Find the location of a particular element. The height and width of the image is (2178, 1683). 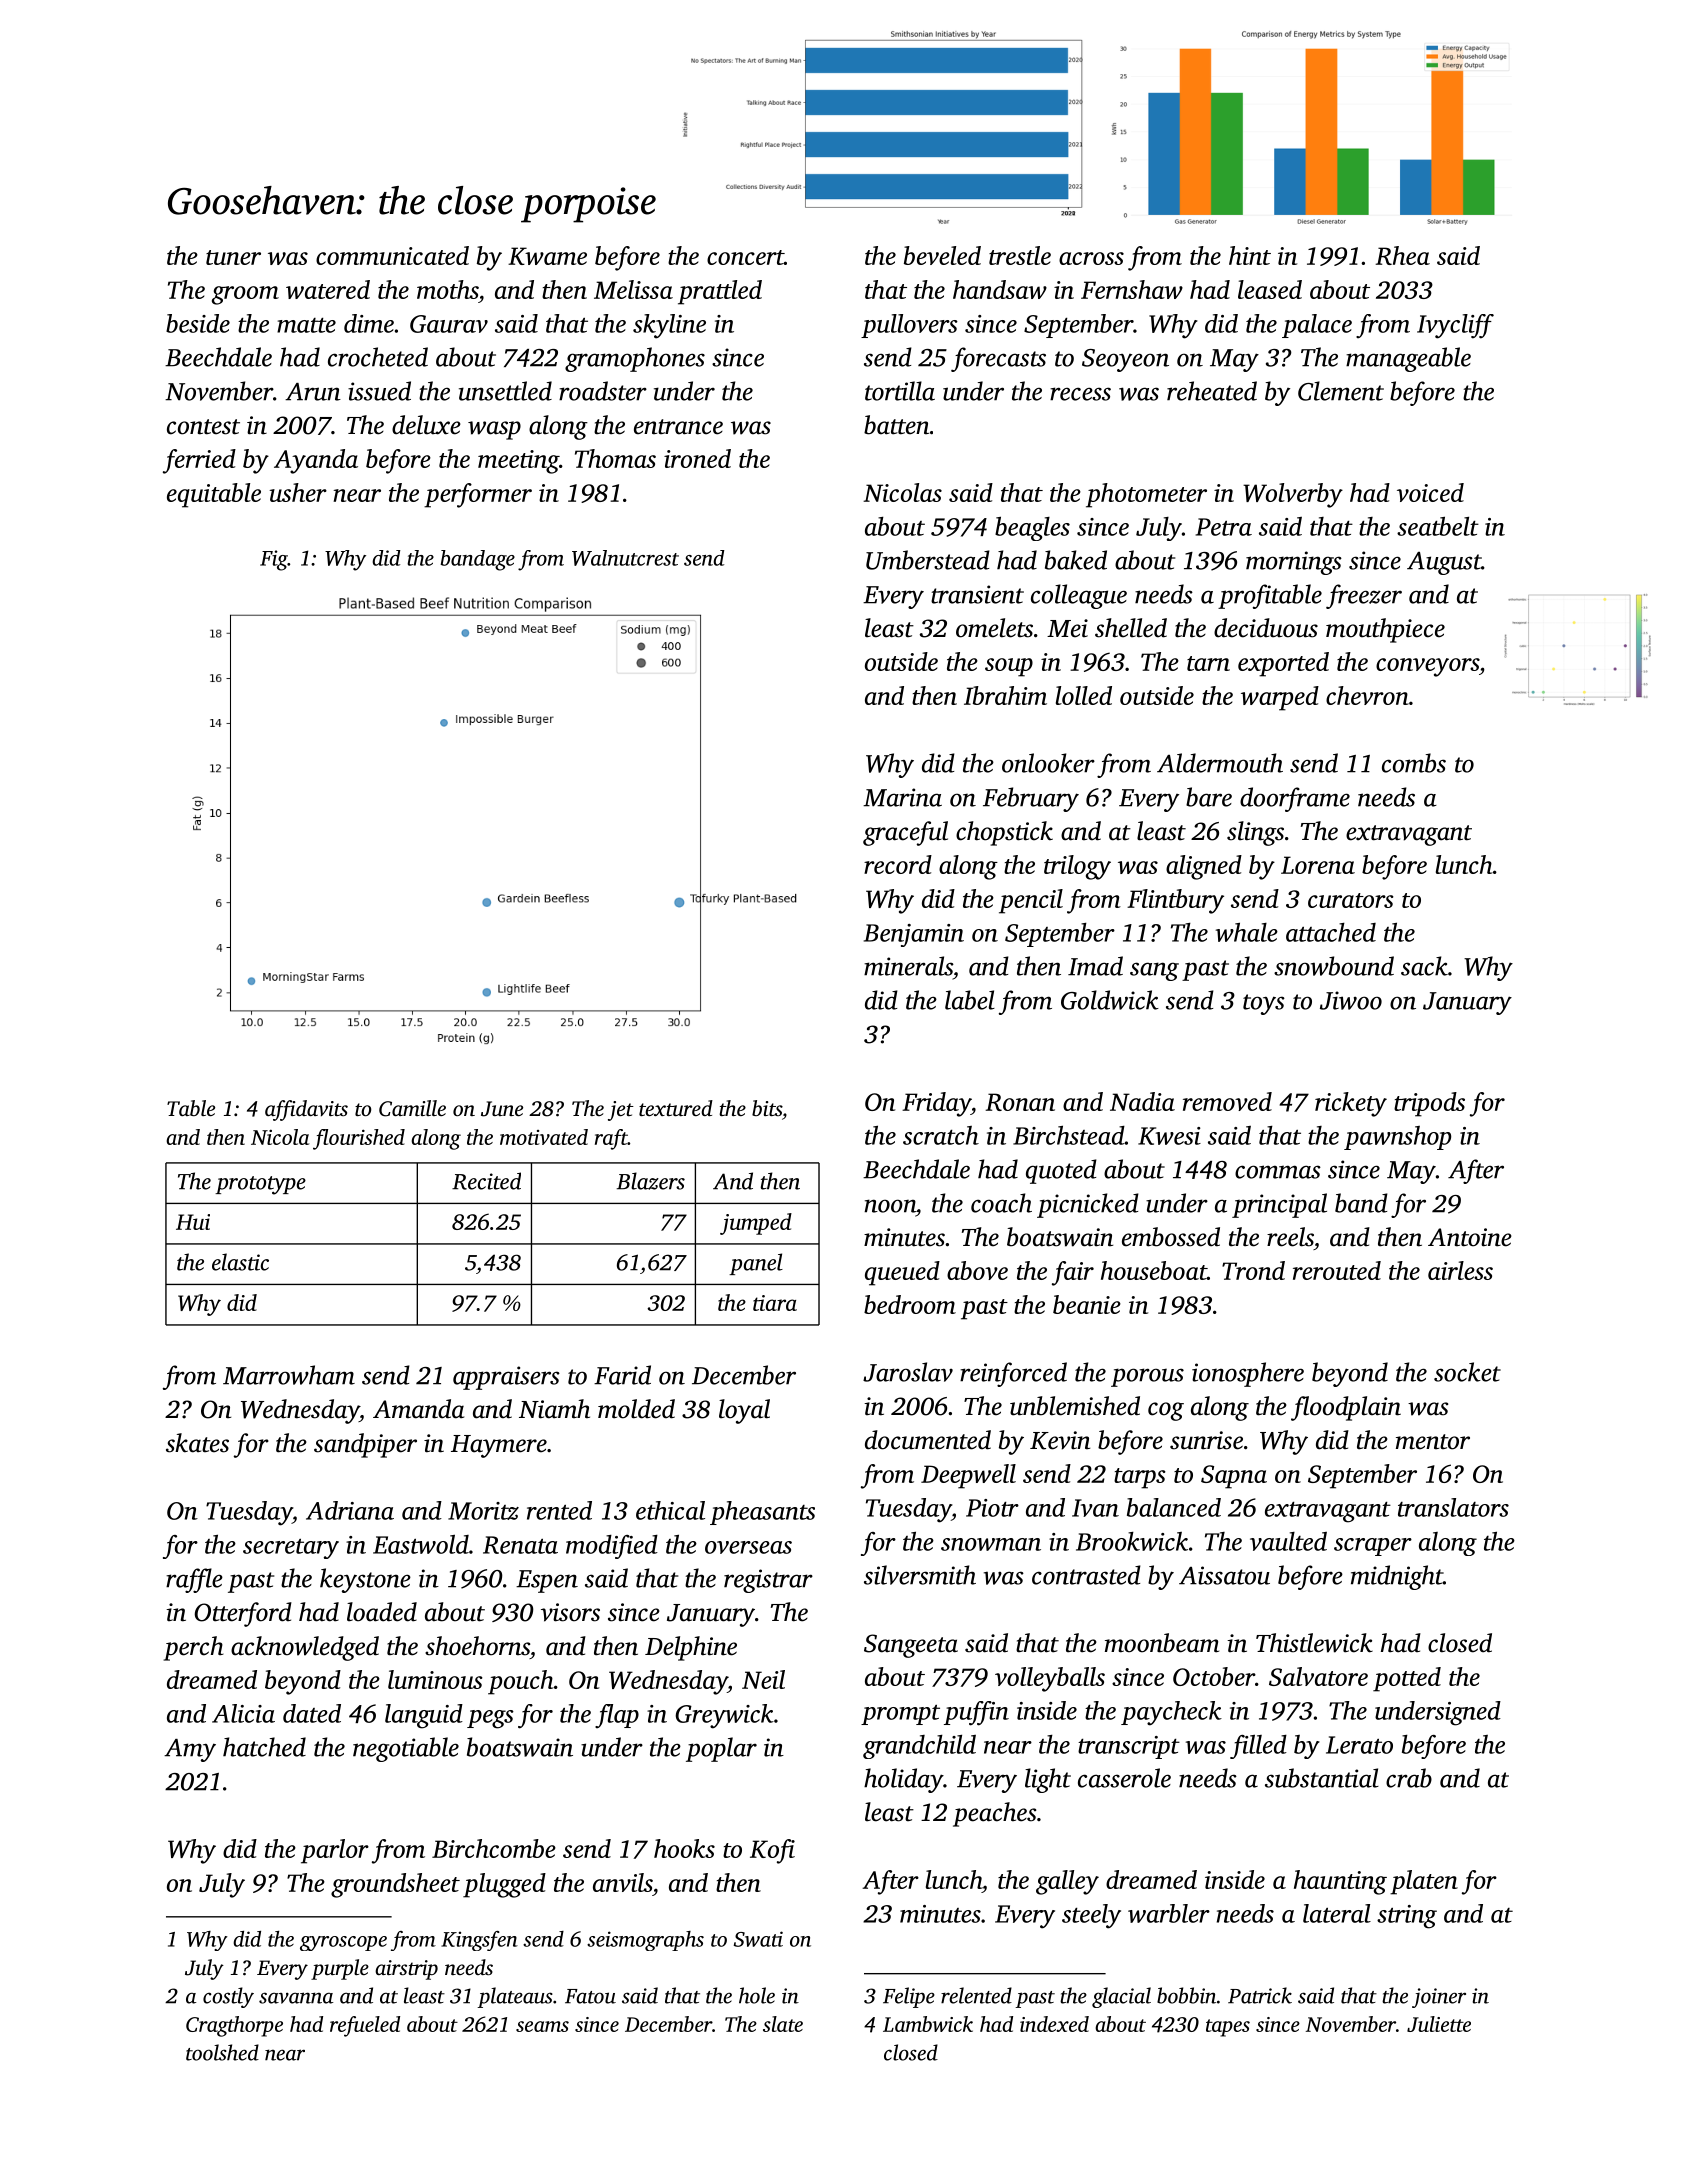

costly is located at coordinates (228, 1997).
